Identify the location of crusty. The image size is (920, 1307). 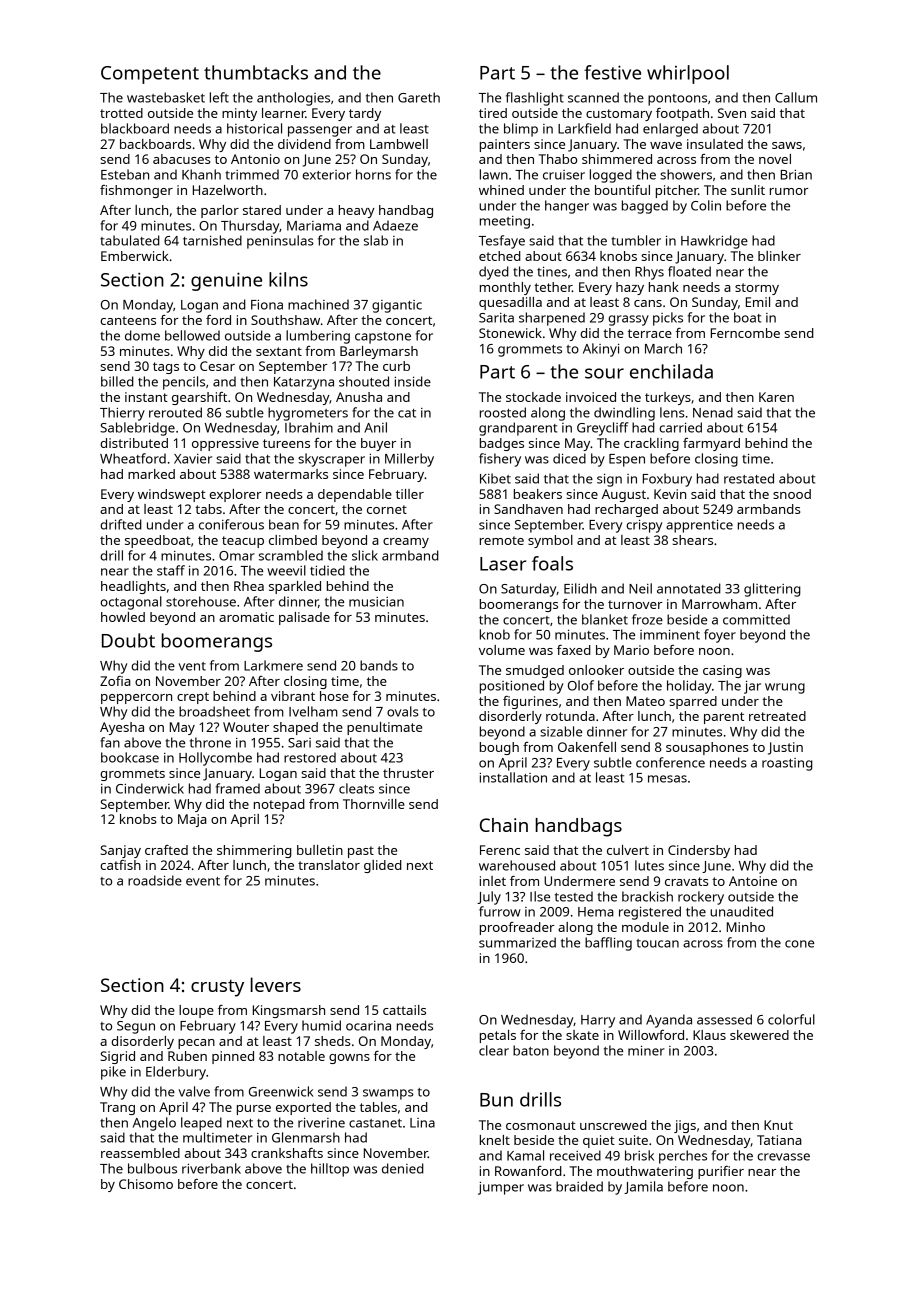
(217, 988).
